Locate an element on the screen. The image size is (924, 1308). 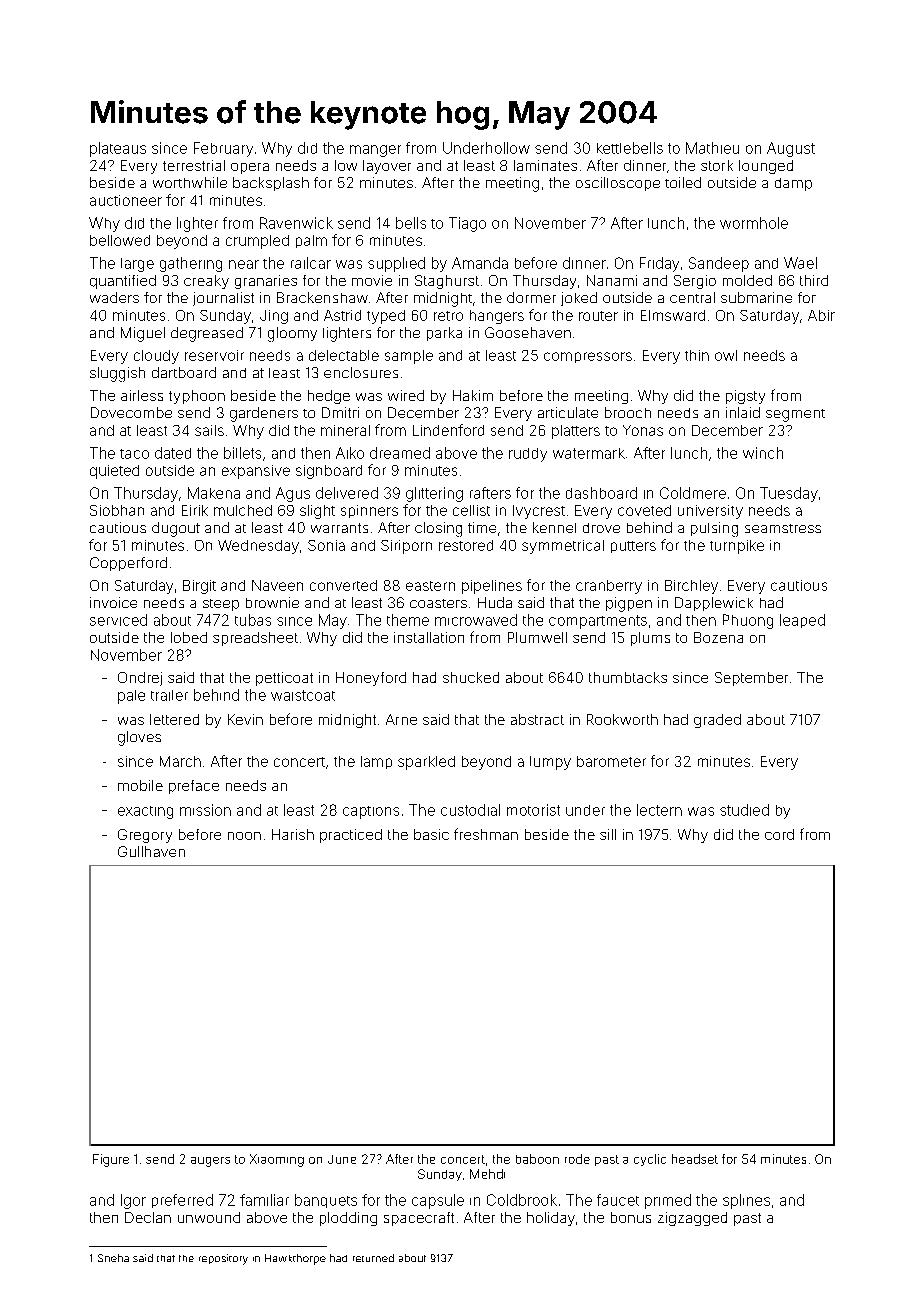
Tuesday is located at coordinates (789, 494).
